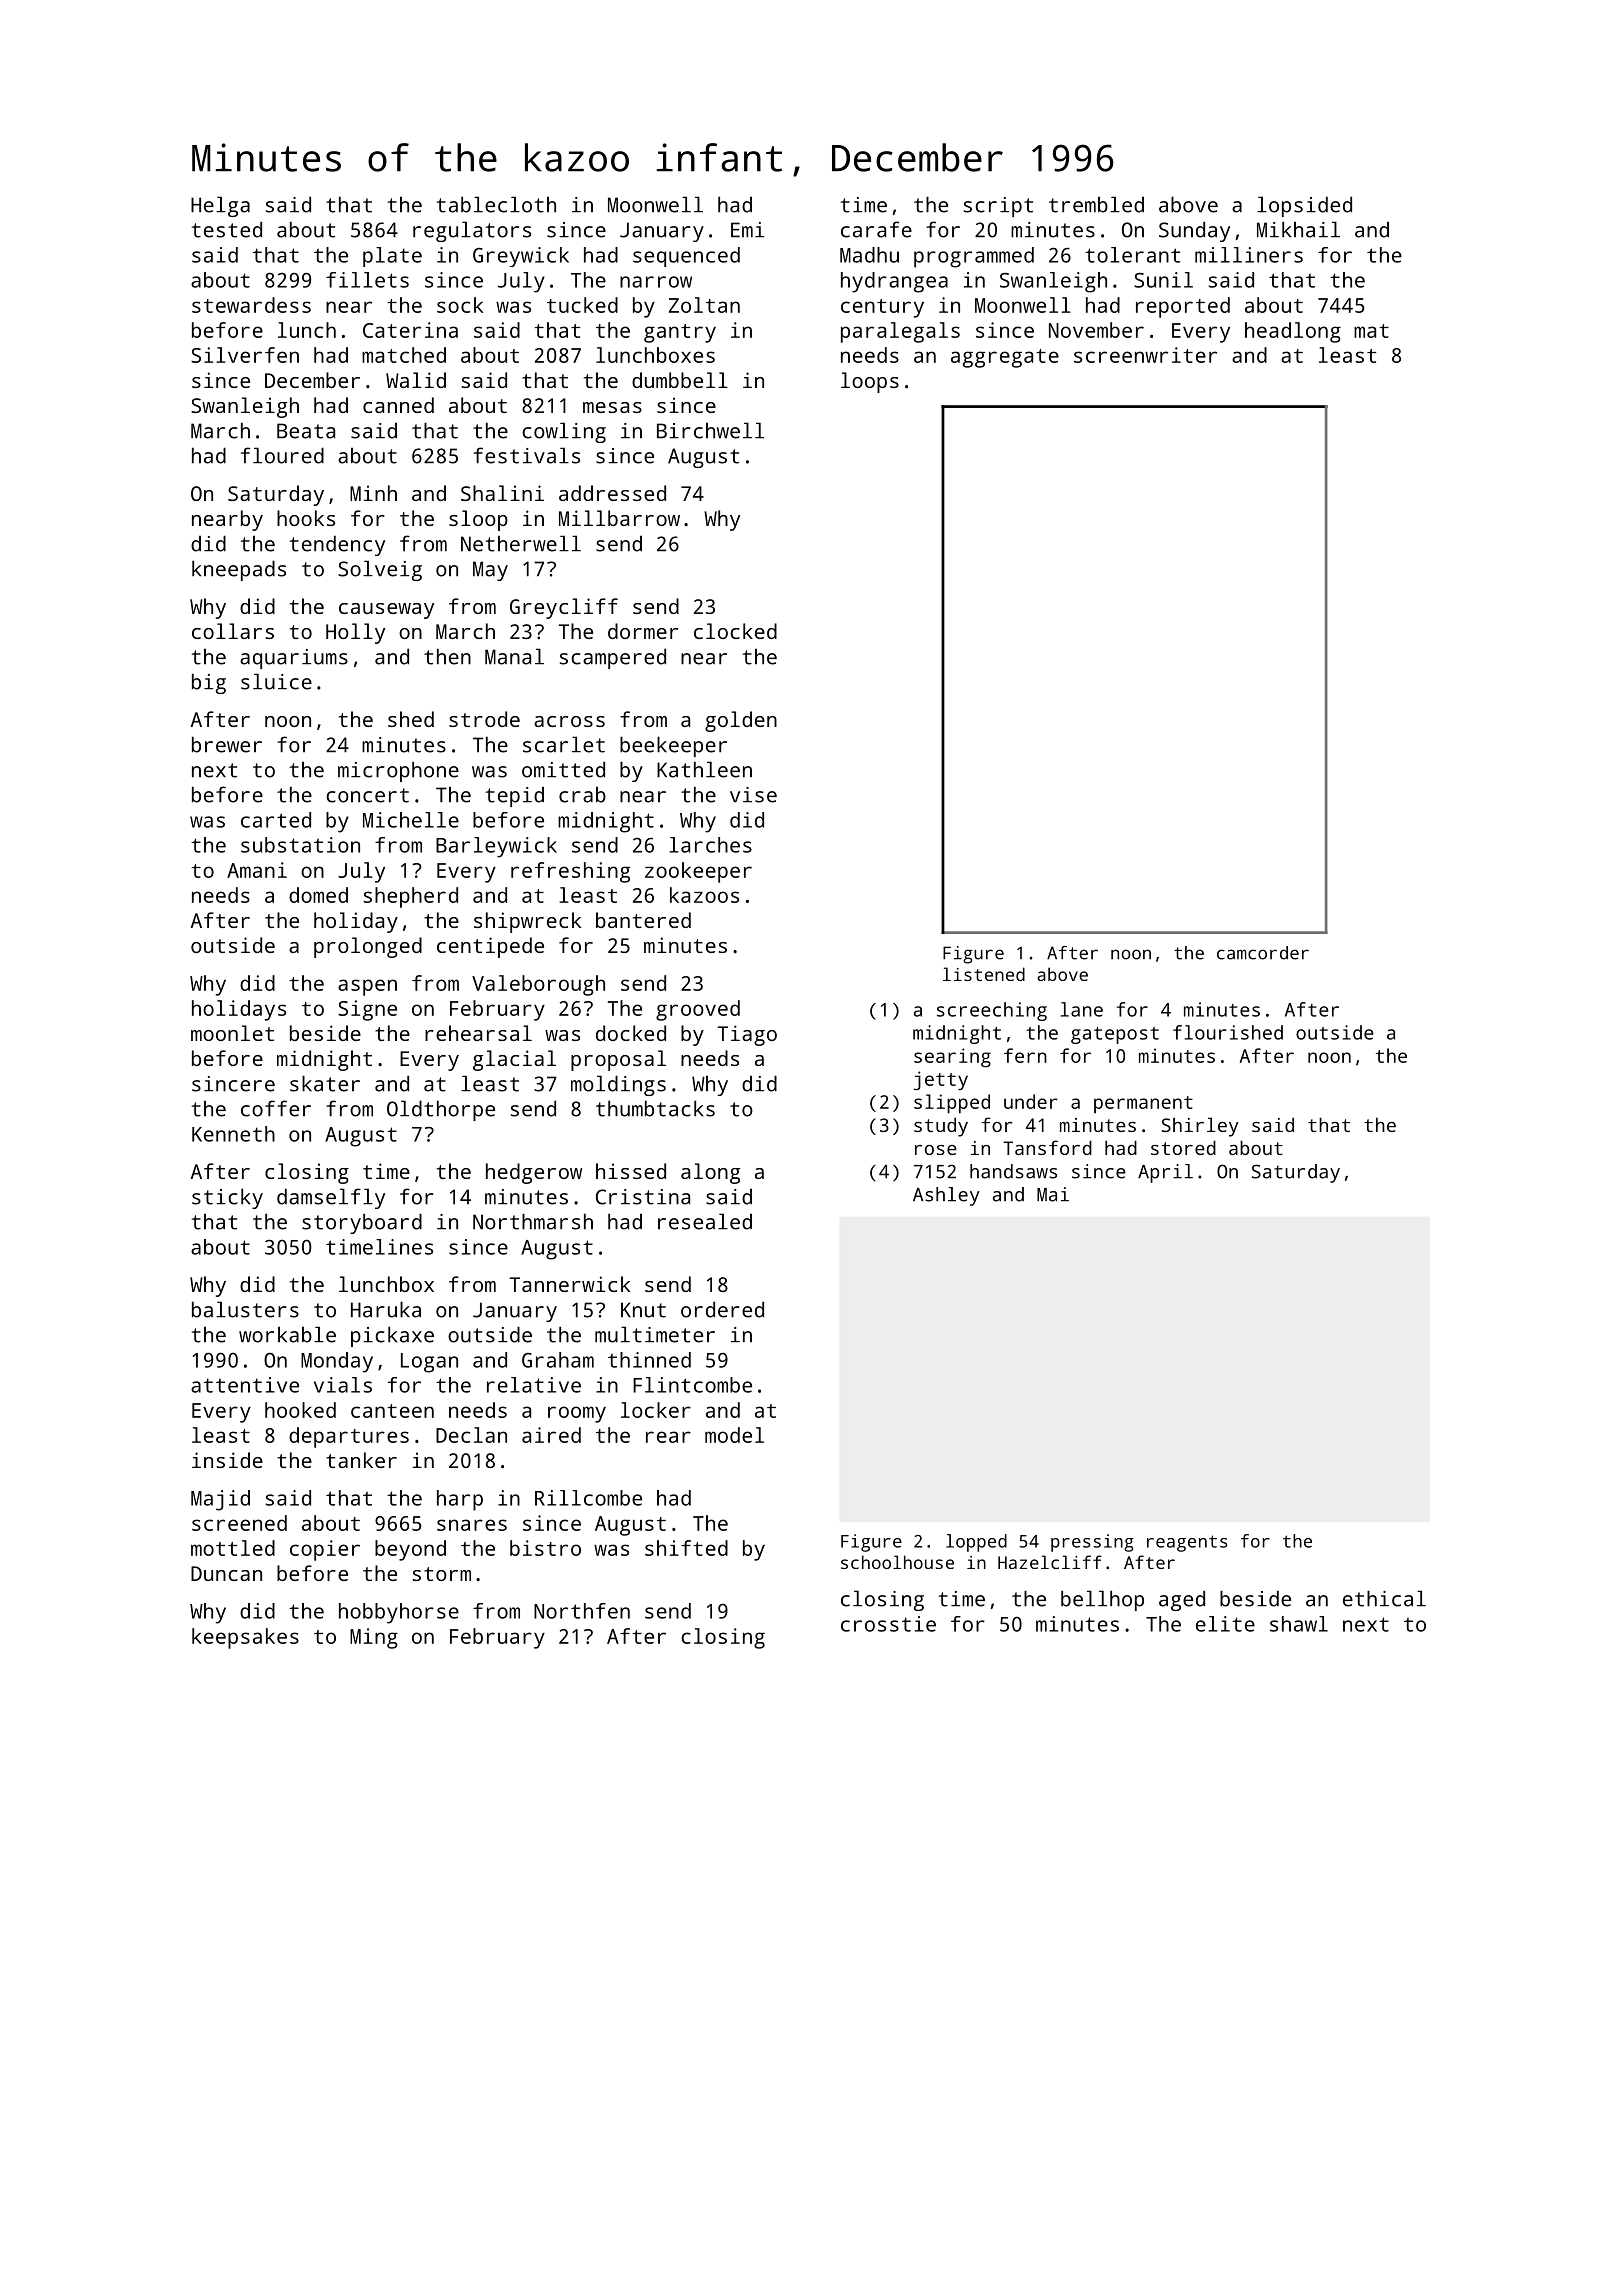 Image resolution: width=1620 pixels, height=2292 pixels. Describe the element at coordinates (1298, 229) in the image. I see `Mikhail` at that location.
